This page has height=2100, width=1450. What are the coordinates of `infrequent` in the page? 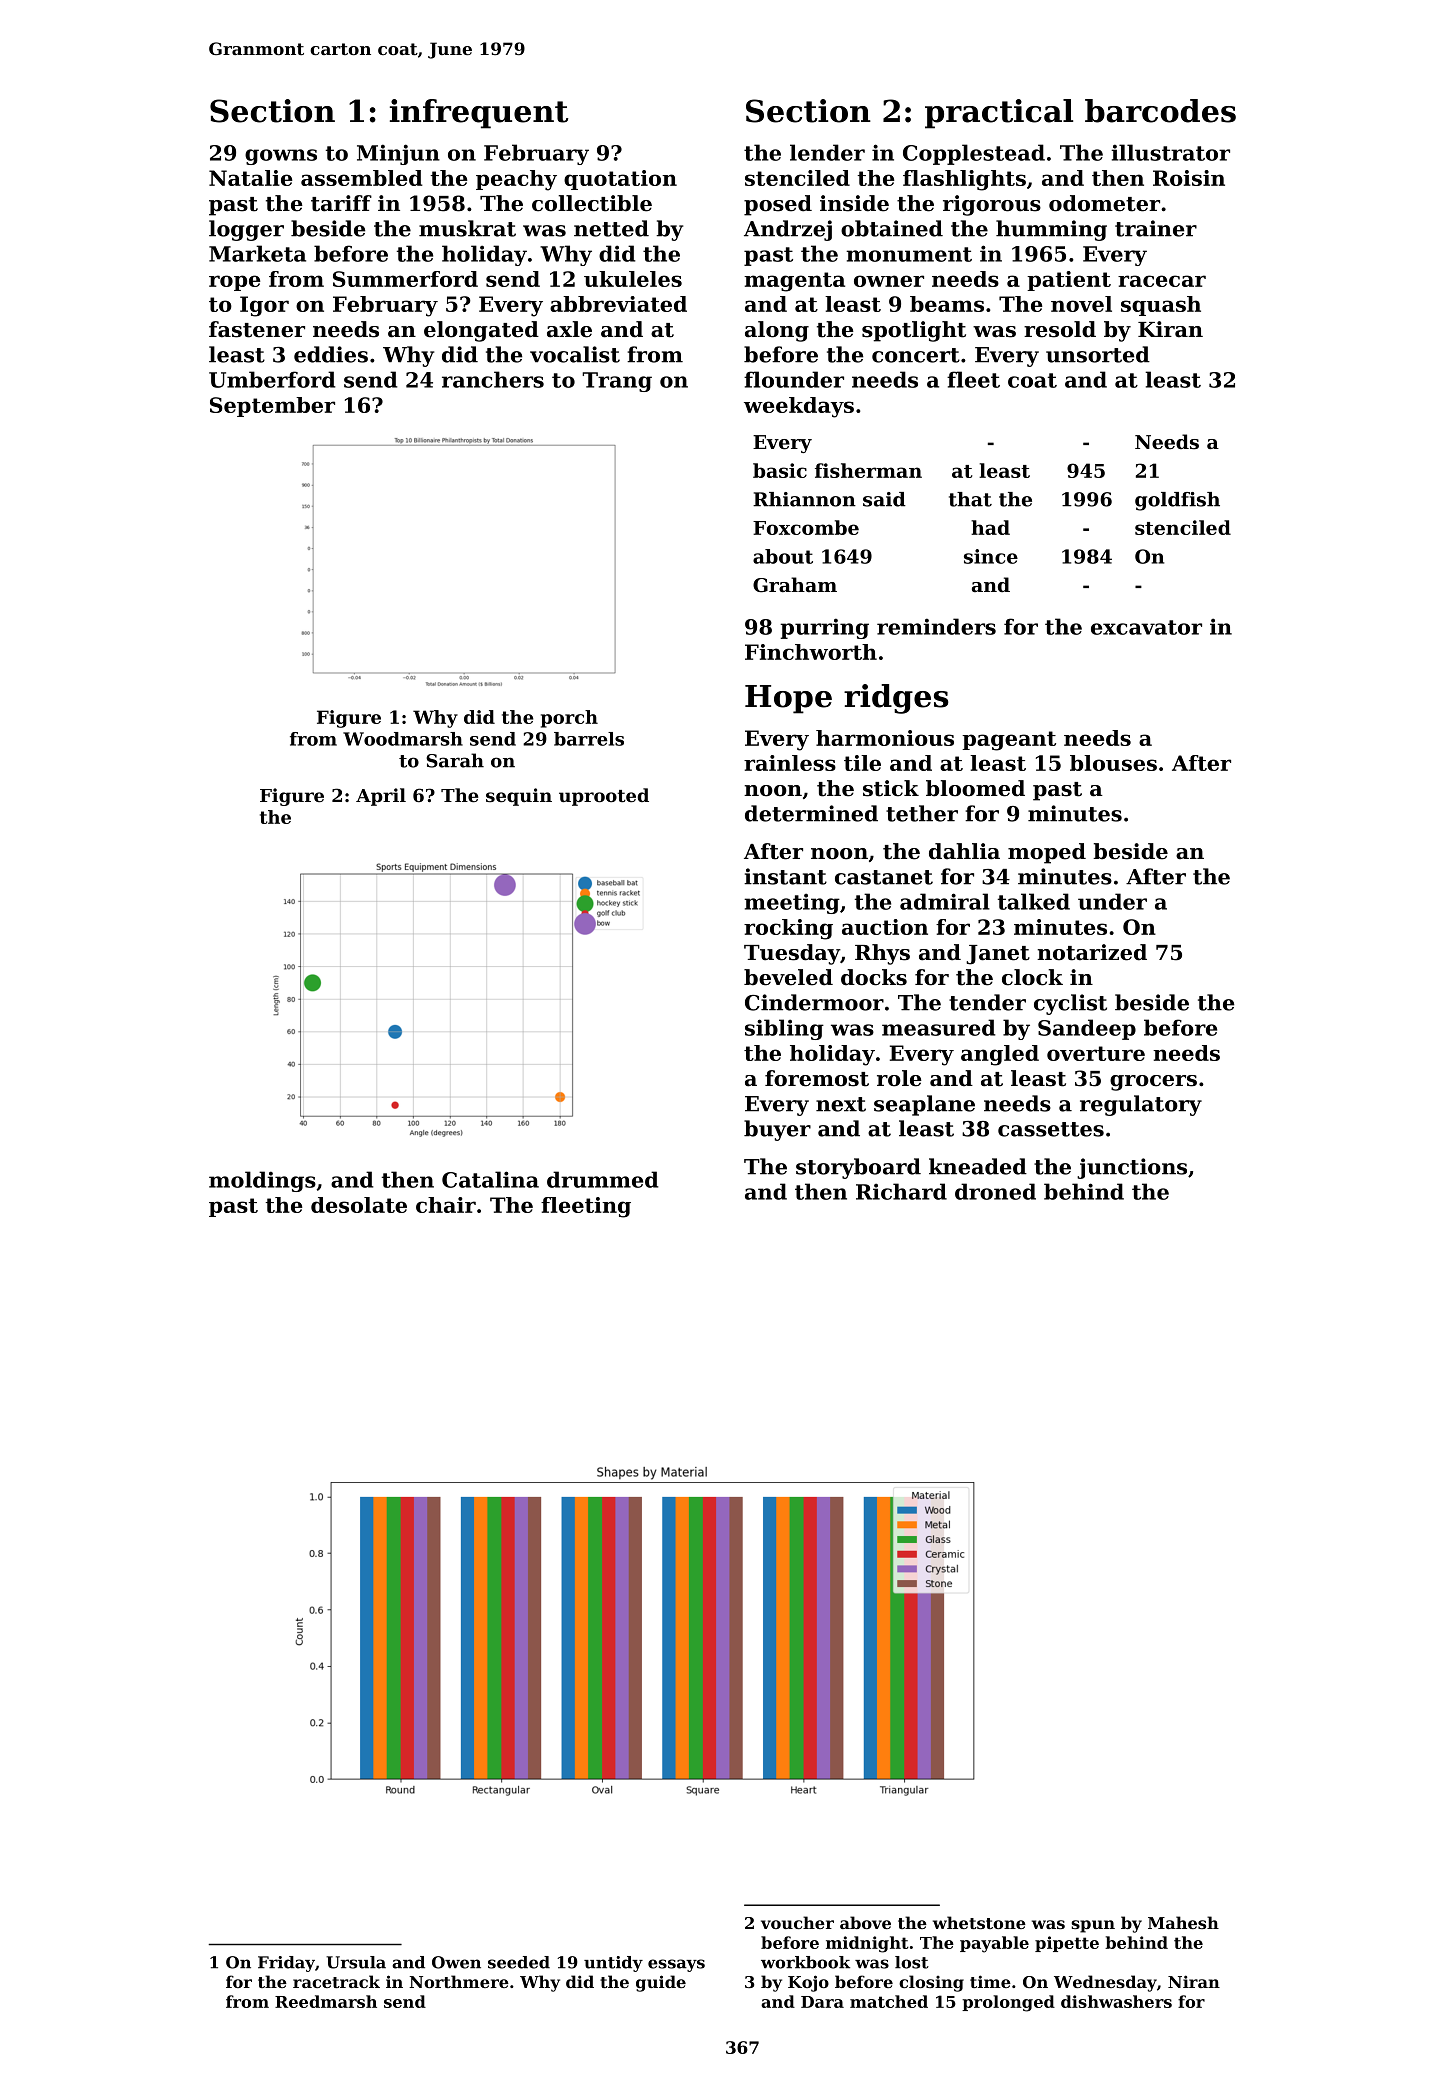 It's located at (479, 114).
